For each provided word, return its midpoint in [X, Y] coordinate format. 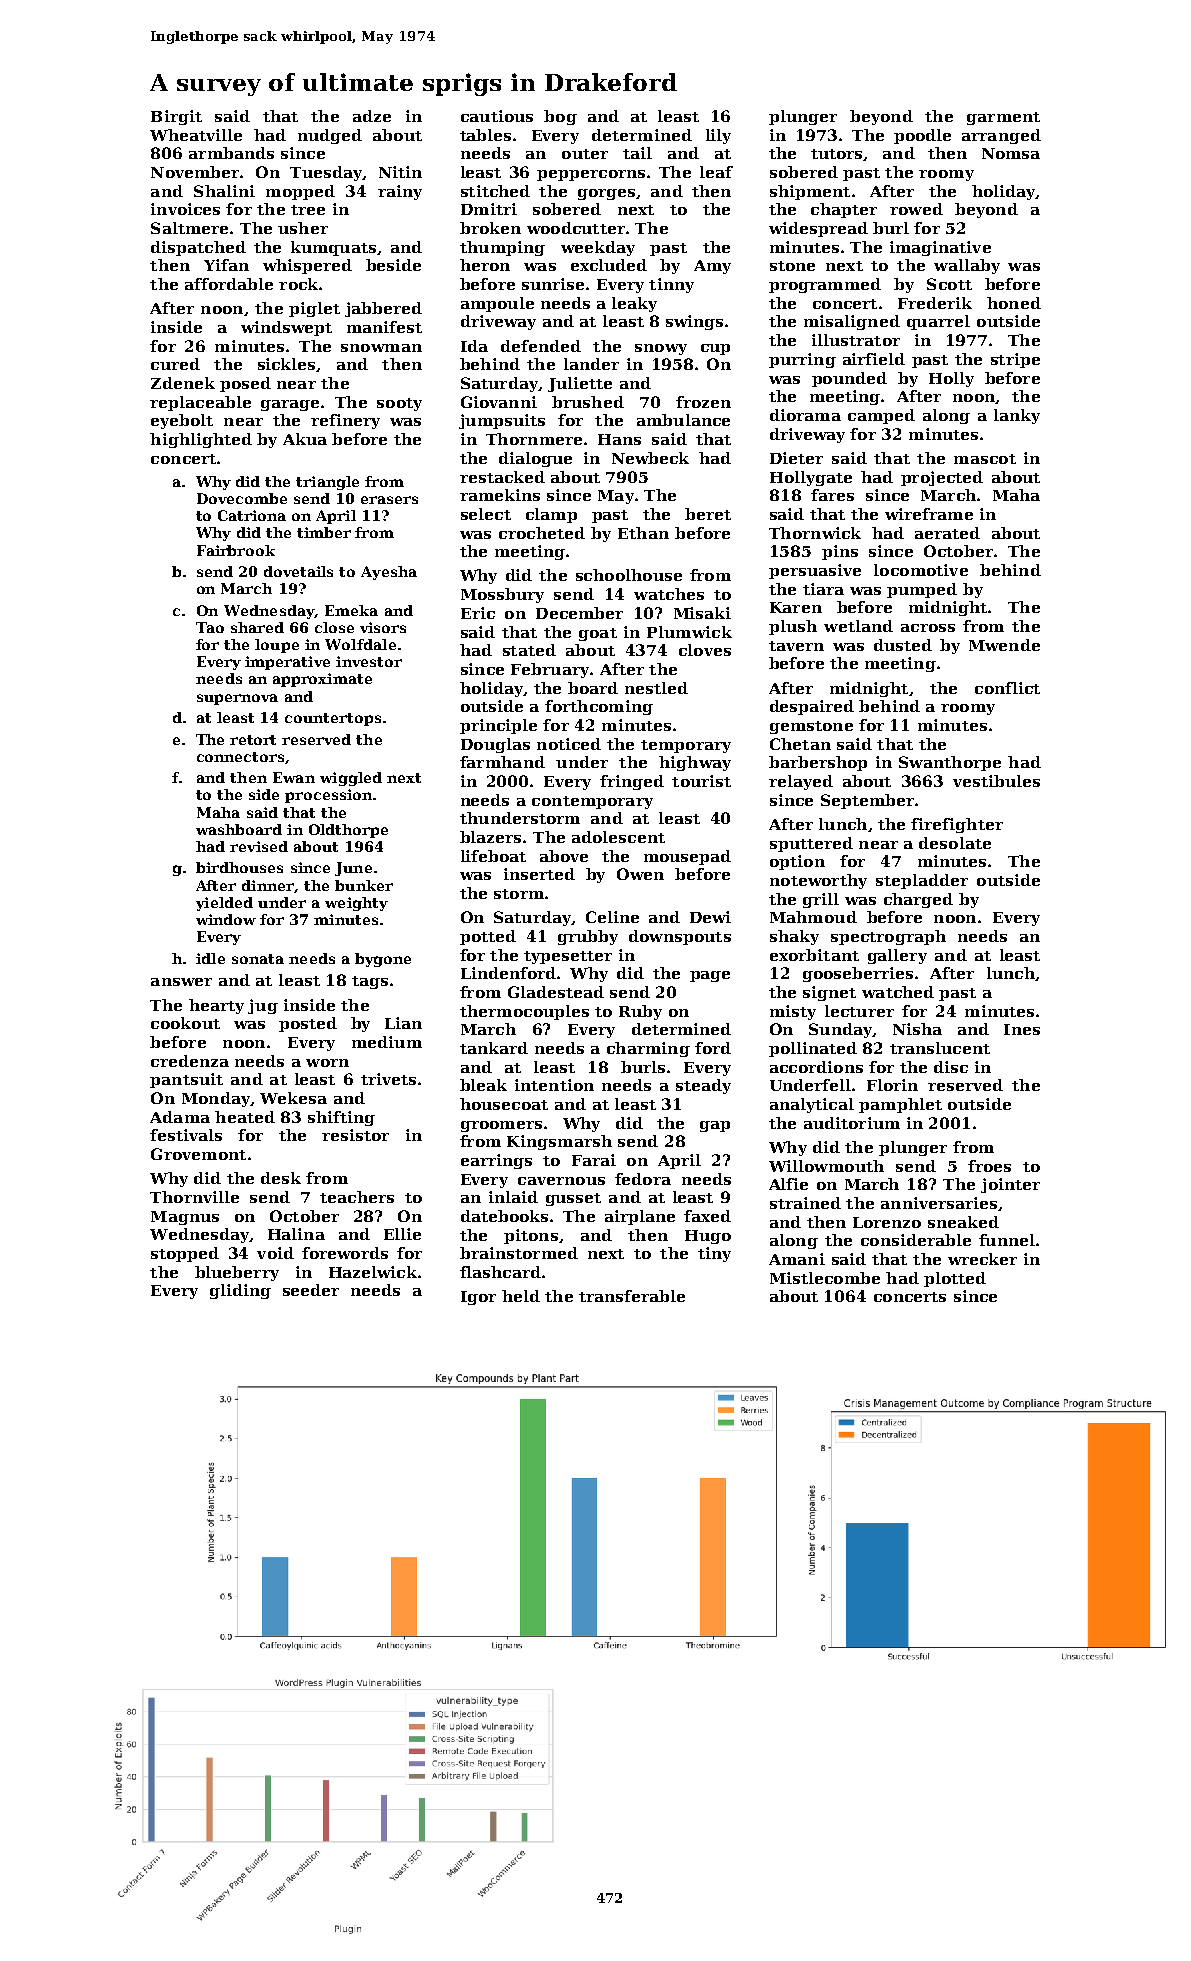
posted [308, 1024]
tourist [701, 781]
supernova [237, 699]
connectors [240, 757]
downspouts [680, 937]
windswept [286, 328]
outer [585, 154]
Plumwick [689, 632]
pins [840, 552]
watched [898, 992]
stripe [1015, 360]
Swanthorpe [950, 763]
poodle [922, 136]
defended [541, 346]
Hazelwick [373, 1272]
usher [303, 228]
